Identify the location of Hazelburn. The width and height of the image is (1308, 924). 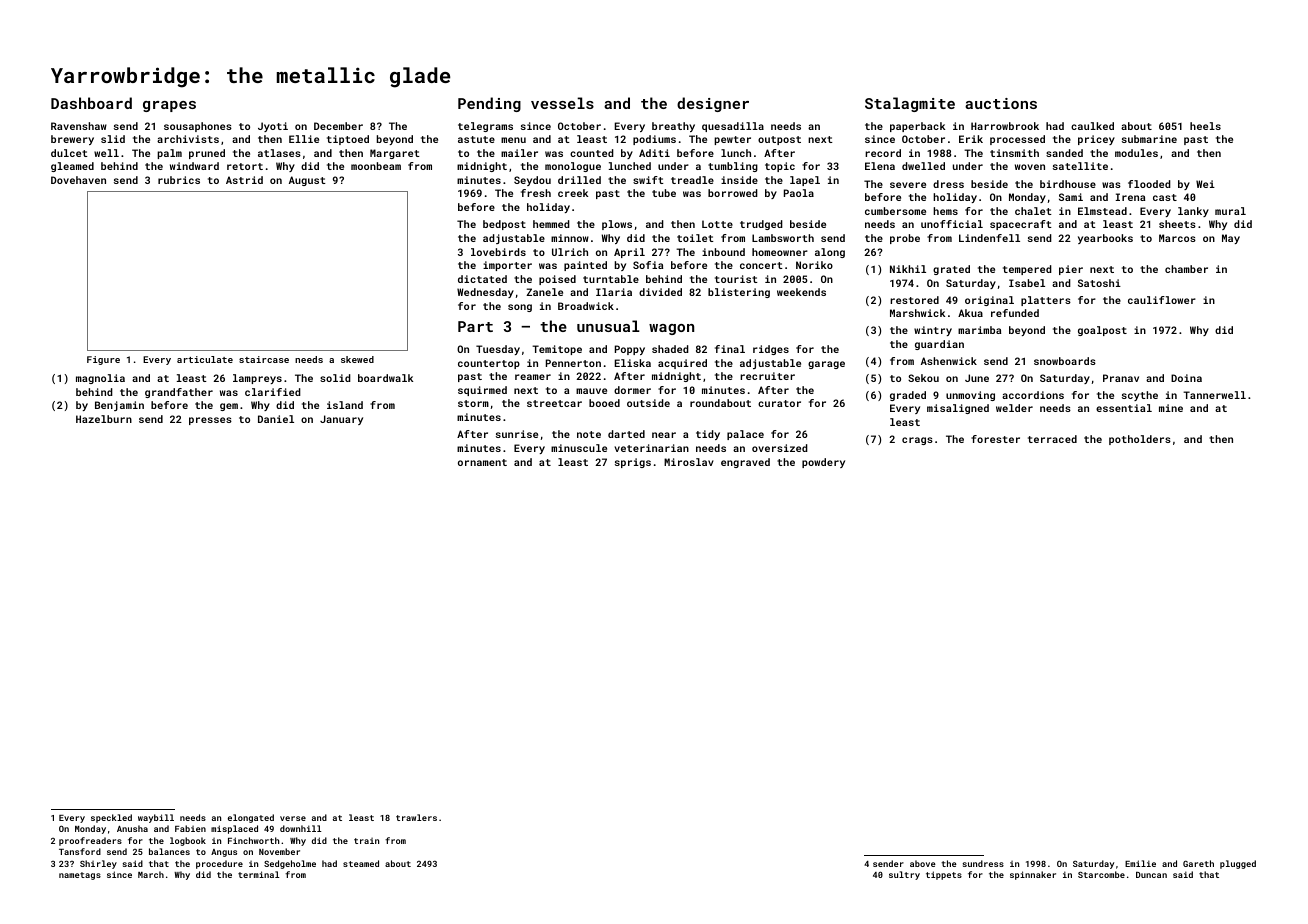
(104, 419).
